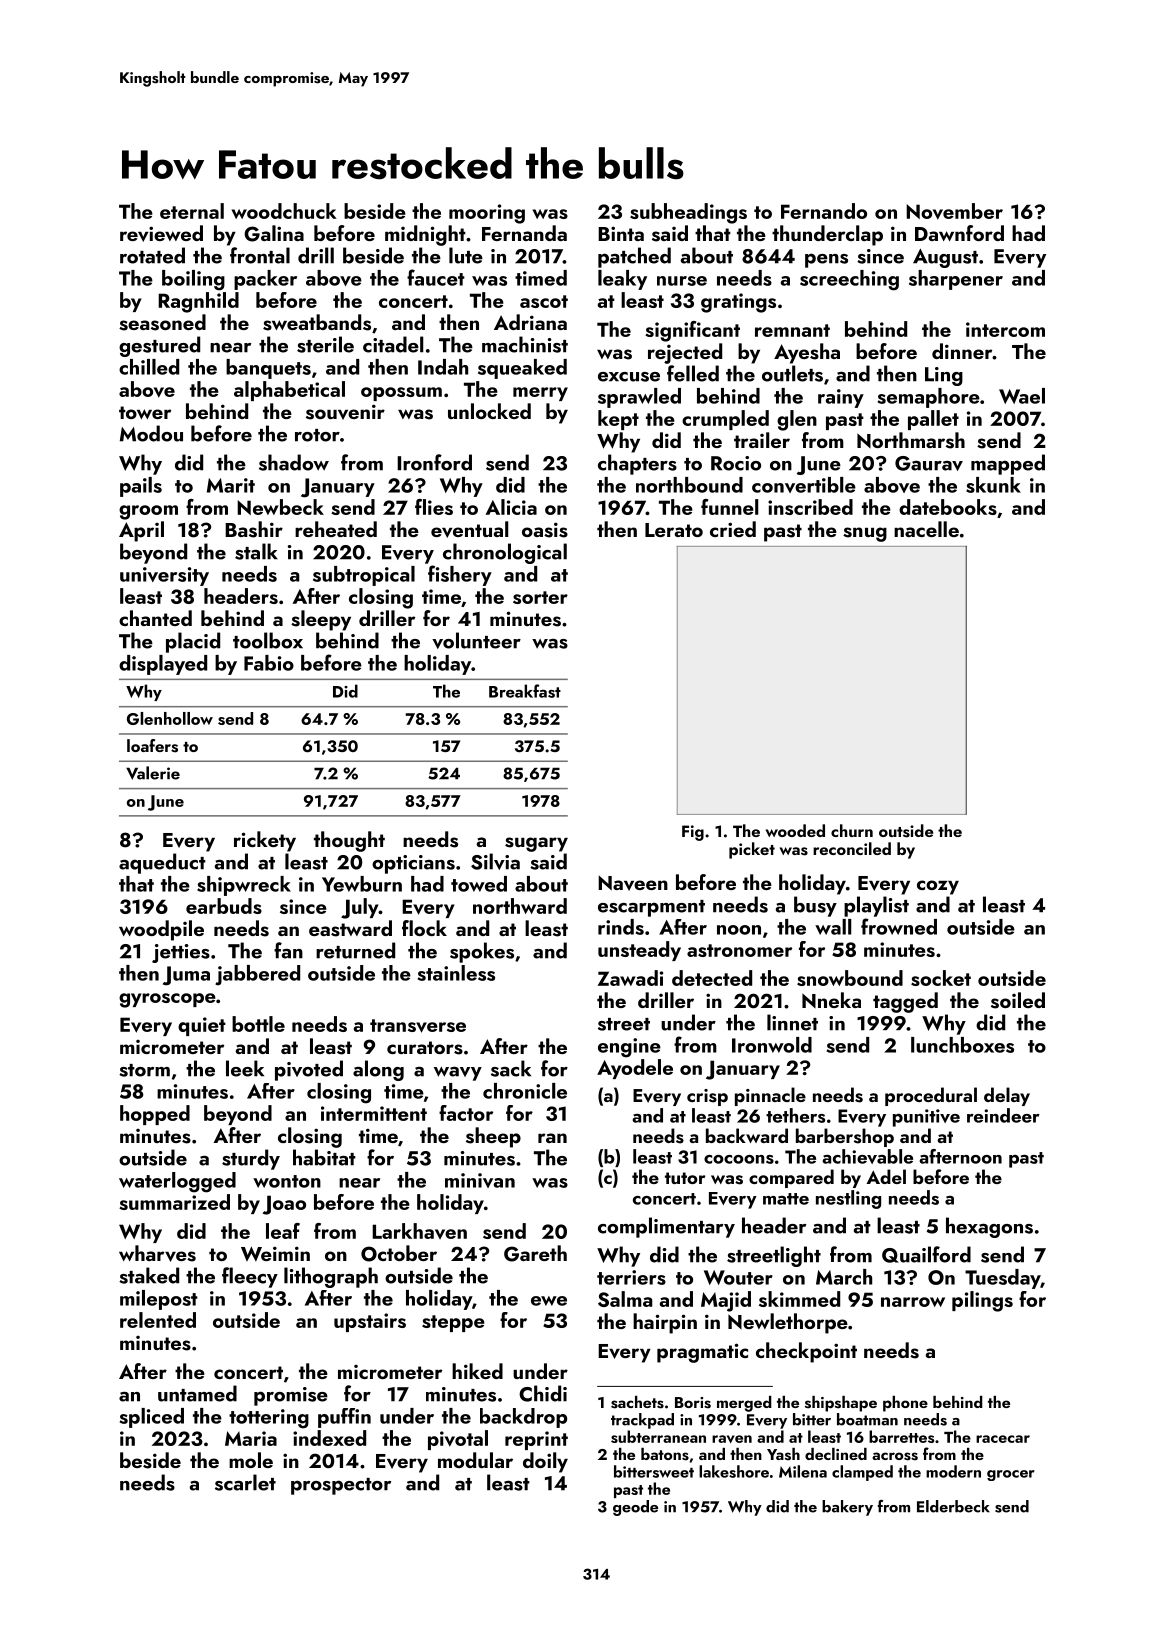 This screenshot has width=1165, height=1647. Describe the element at coordinates (688, 213) in the screenshot. I see `subheadings` at that location.
